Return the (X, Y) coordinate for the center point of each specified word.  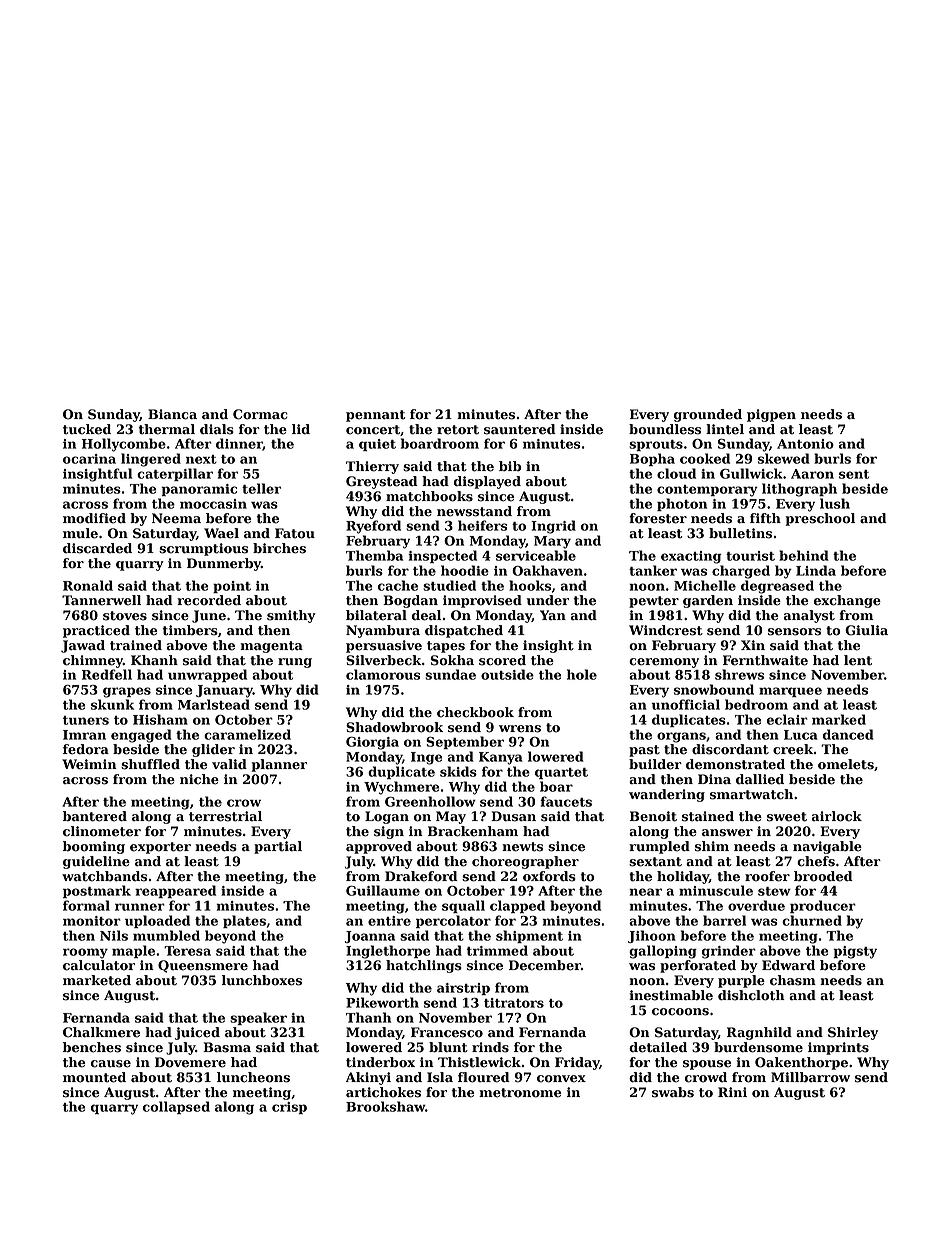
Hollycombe (124, 445)
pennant (375, 416)
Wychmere (401, 788)
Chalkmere (101, 1032)
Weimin (89, 764)
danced (848, 734)
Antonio (805, 444)
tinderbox (380, 1062)
